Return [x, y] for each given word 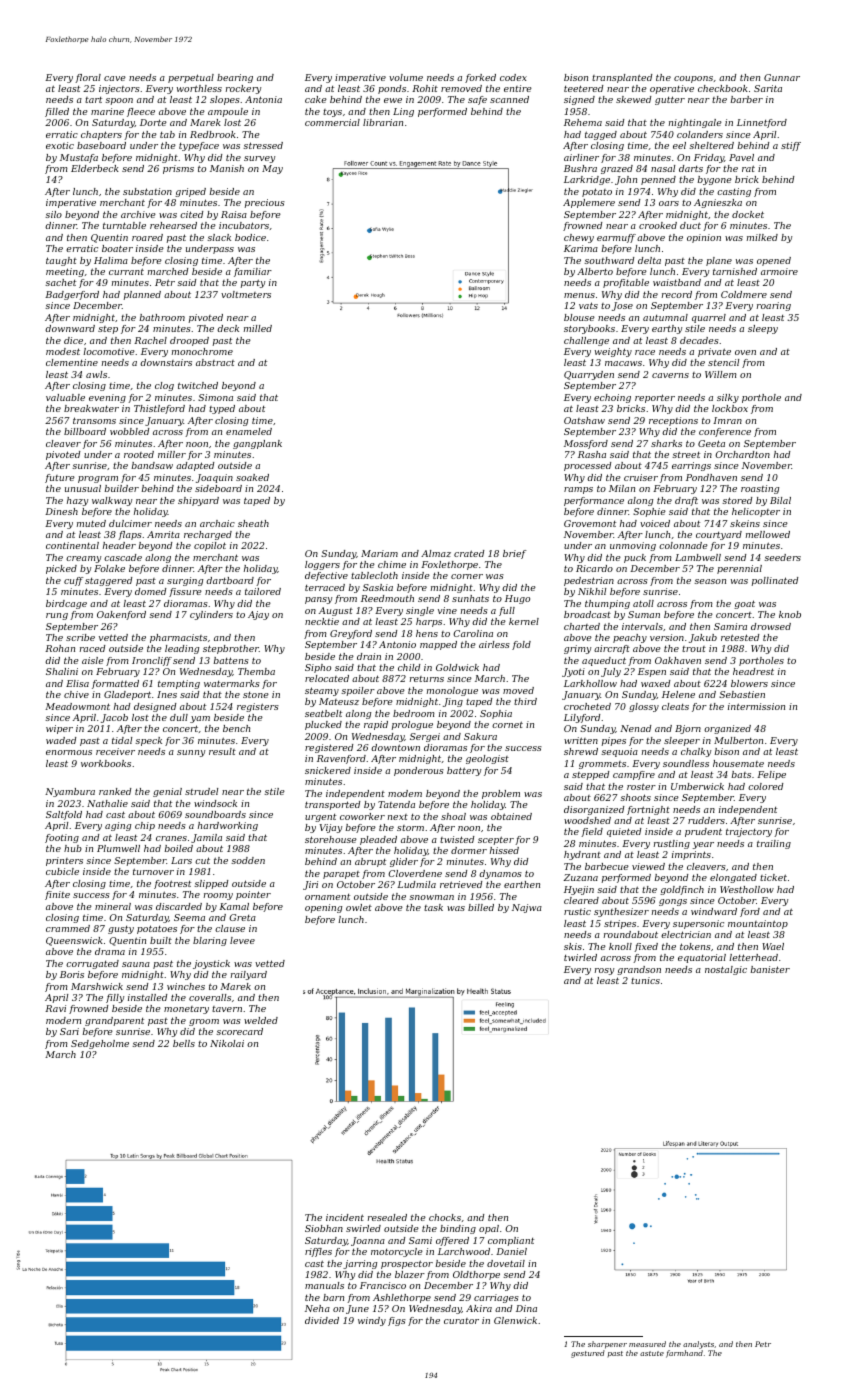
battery [464, 771]
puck [635, 558]
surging [185, 581]
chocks [445, 1217]
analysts [698, 1345]
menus [579, 295]
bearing [235, 78]
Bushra [580, 168]
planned [142, 295]
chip [145, 826]
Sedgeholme [100, 1044]
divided [322, 1320]
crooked [658, 225]
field [592, 832]
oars [669, 203]
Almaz [436, 553]
